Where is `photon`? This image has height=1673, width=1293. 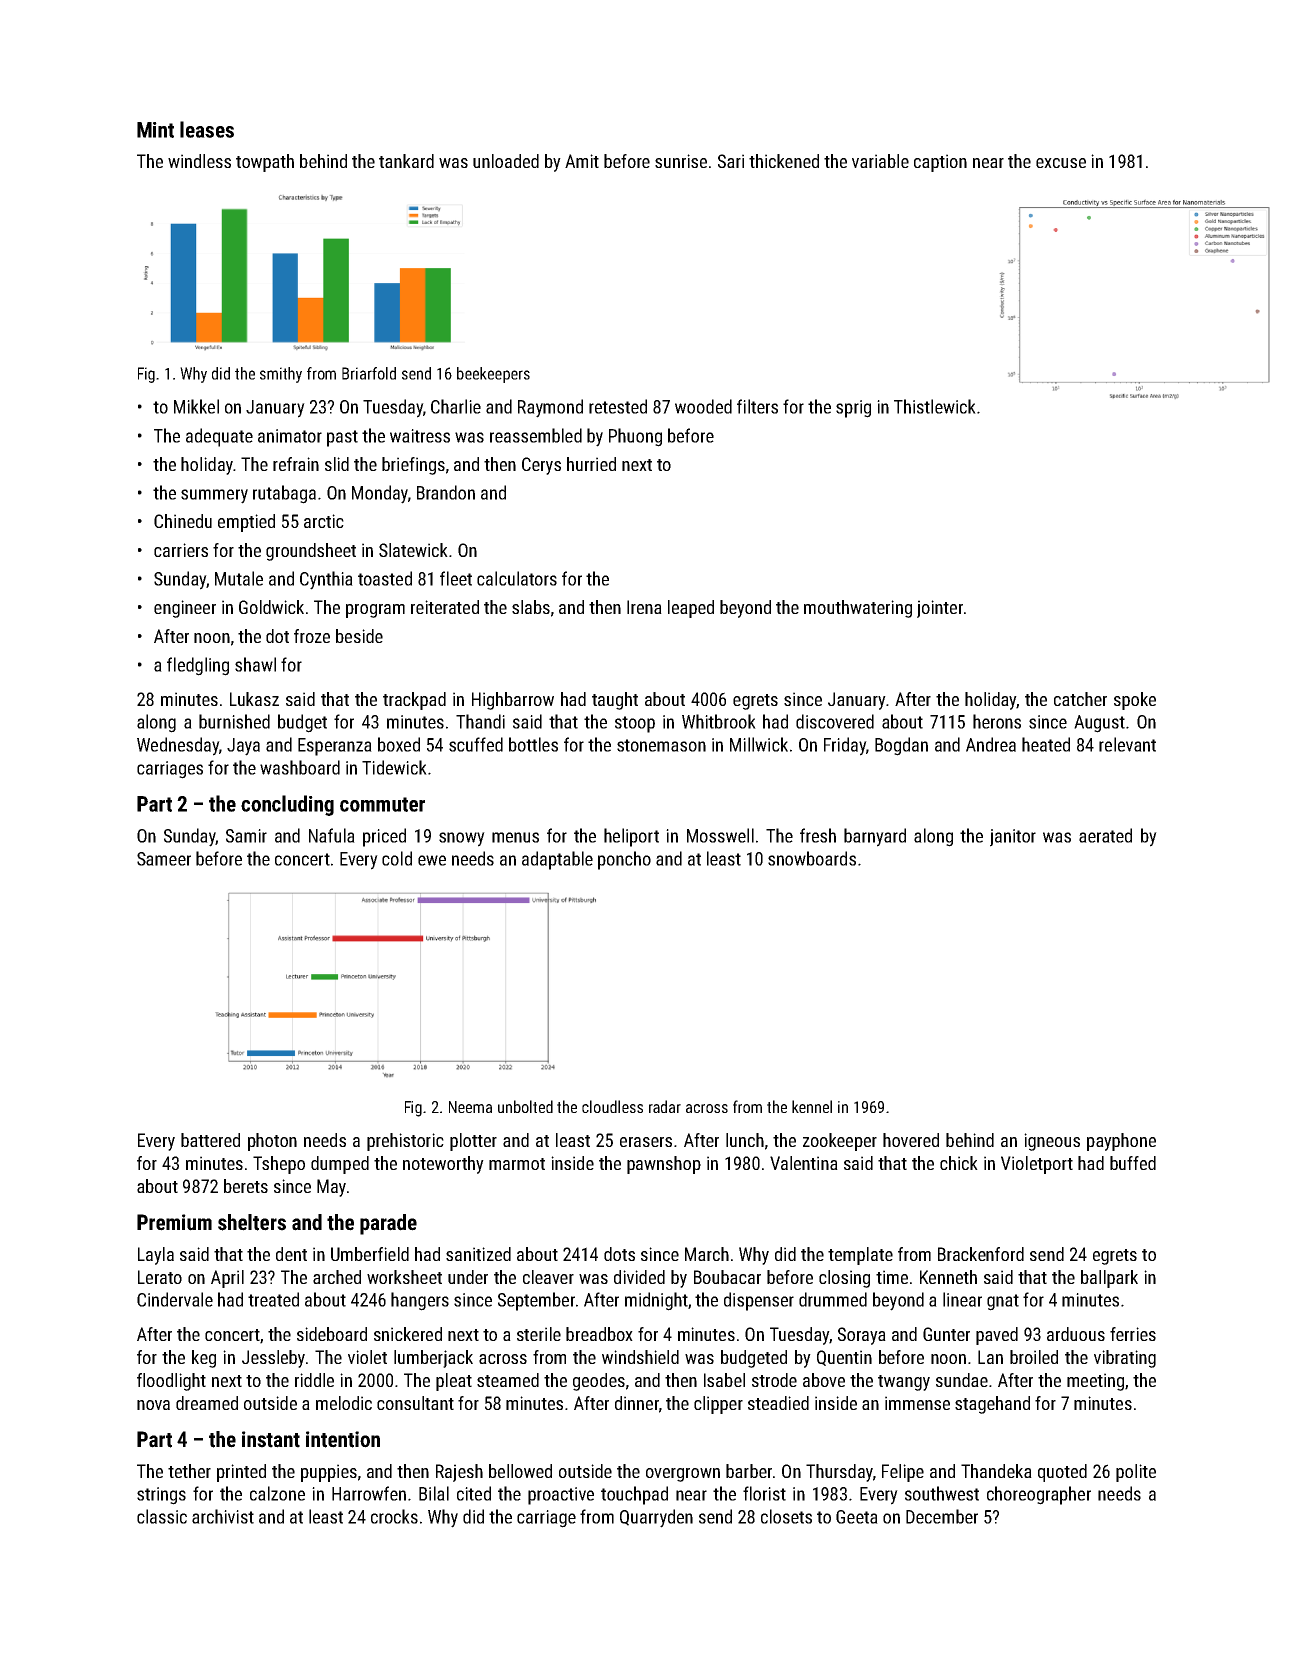
photon is located at coordinates (272, 1142).
